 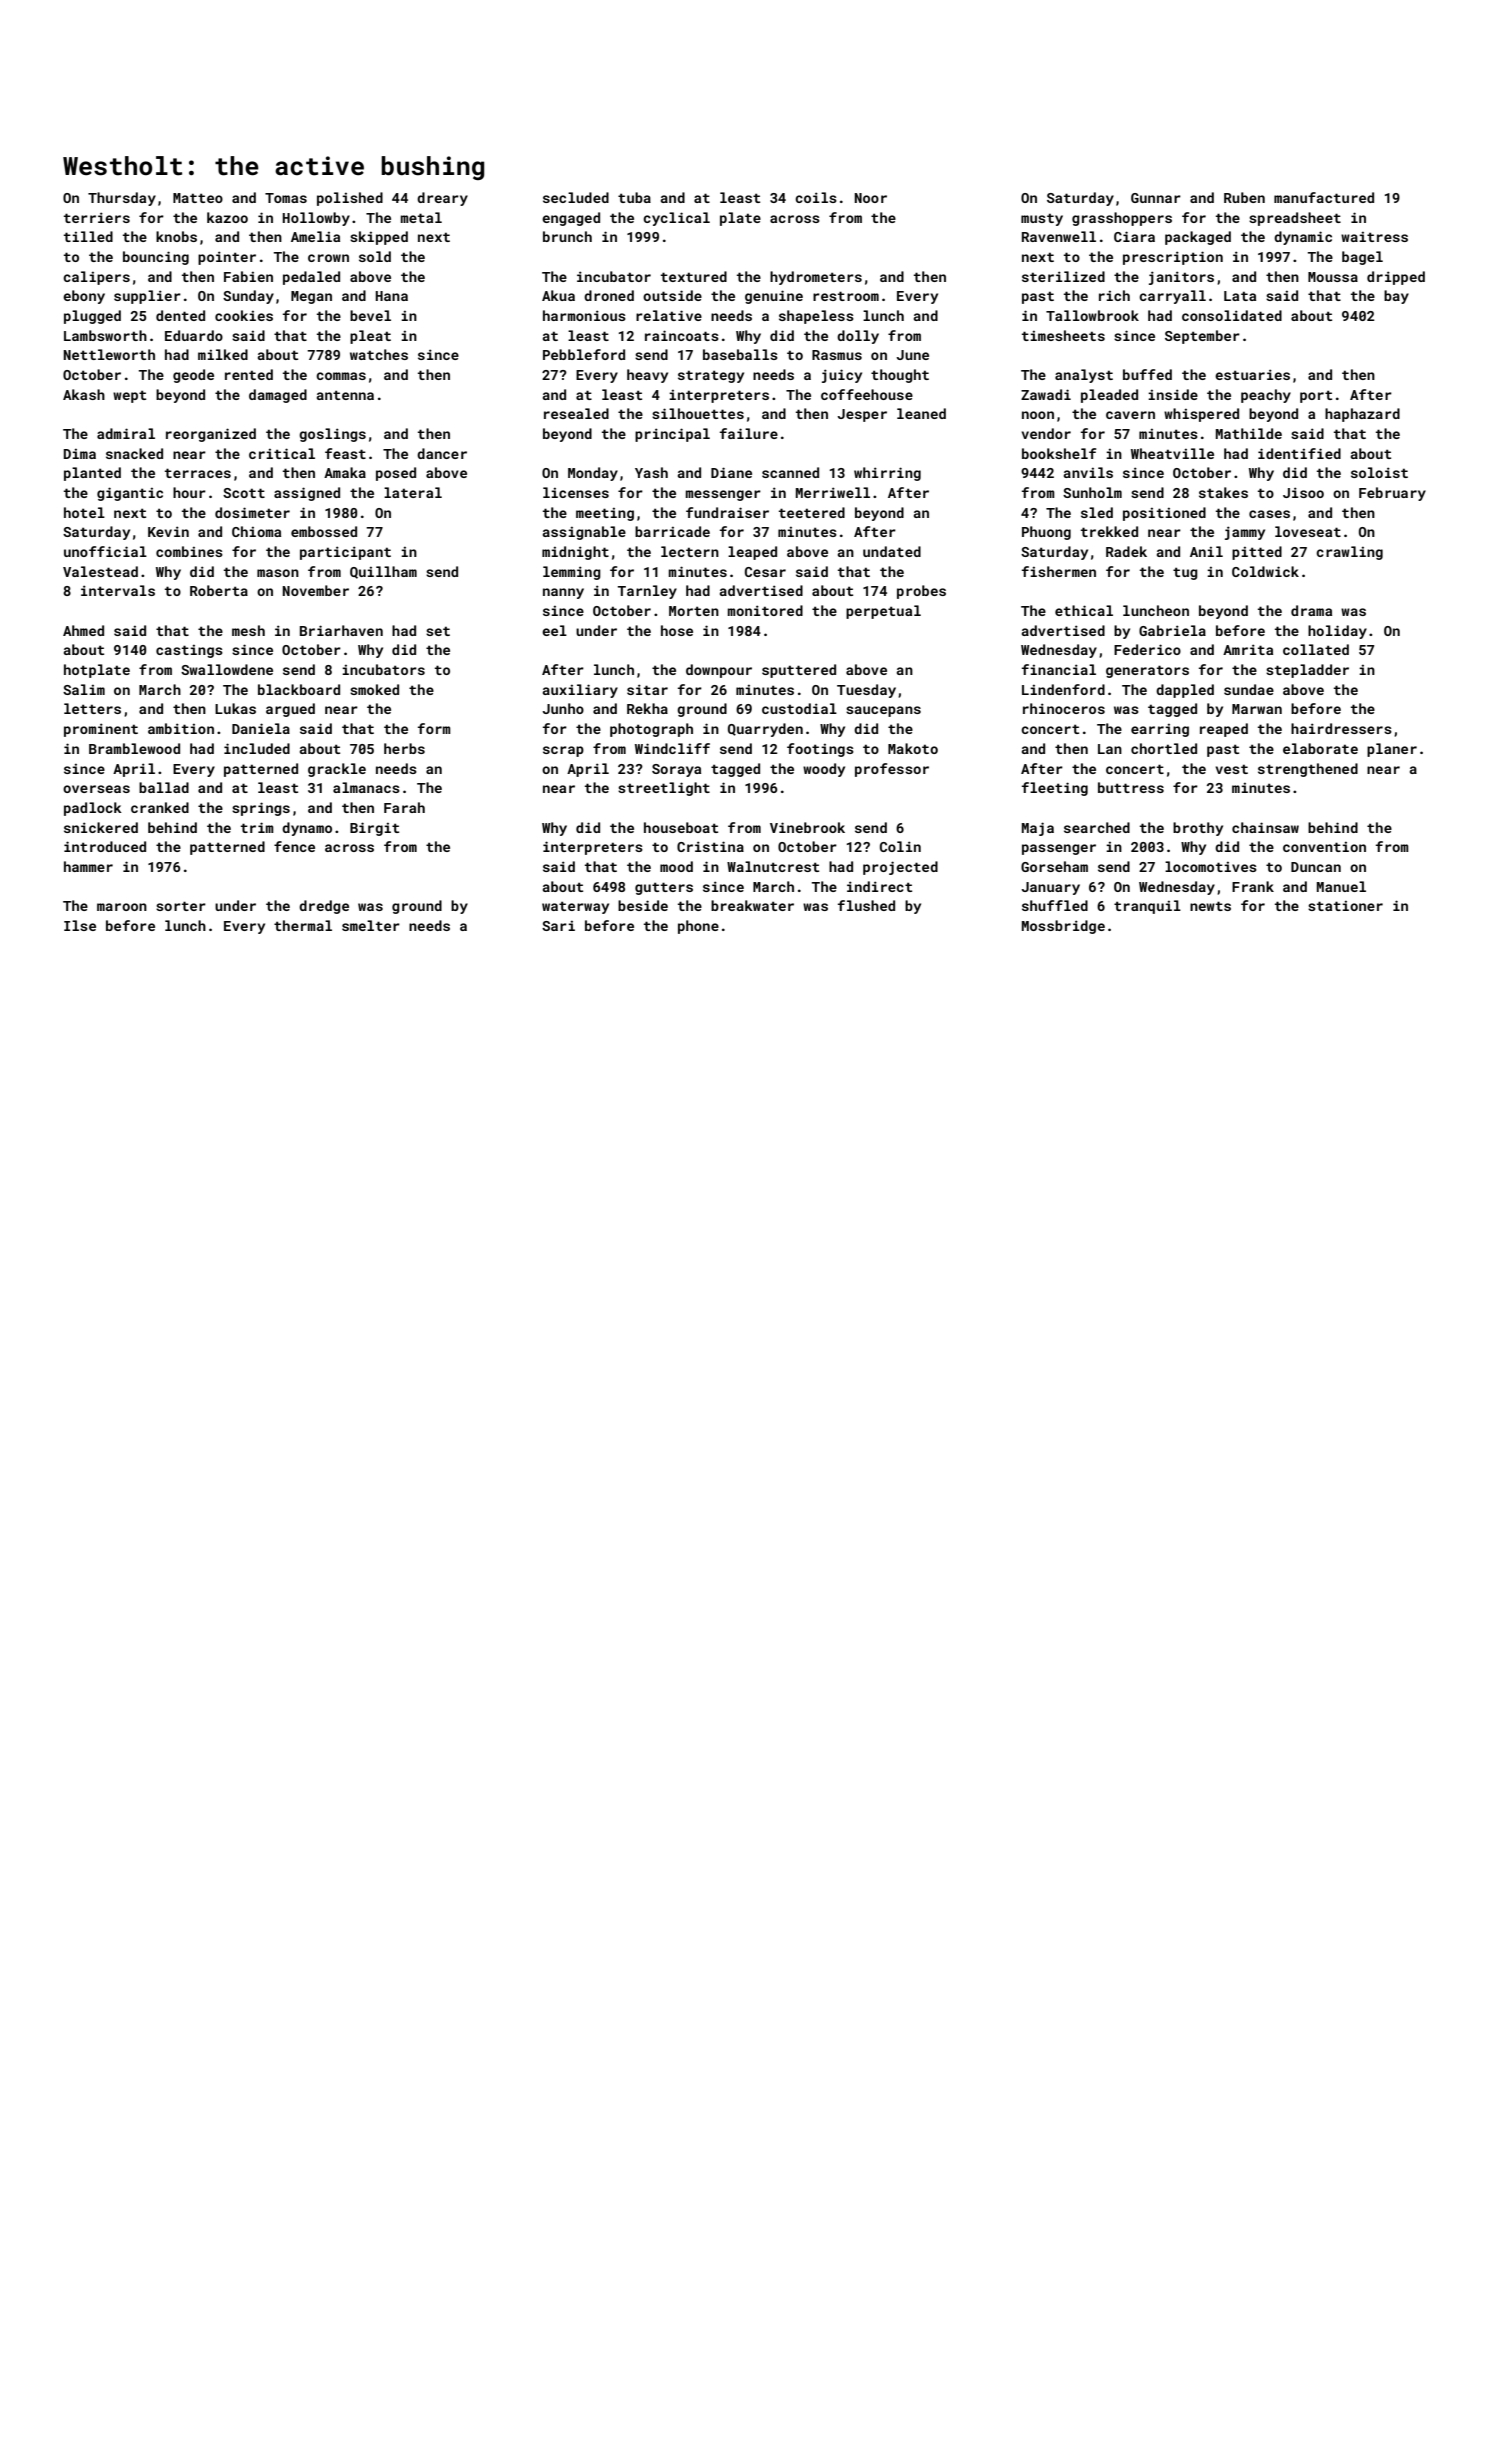 What do you see at coordinates (366, 787) in the page?
I see `almanacs` at bounding box center [366, 787].
